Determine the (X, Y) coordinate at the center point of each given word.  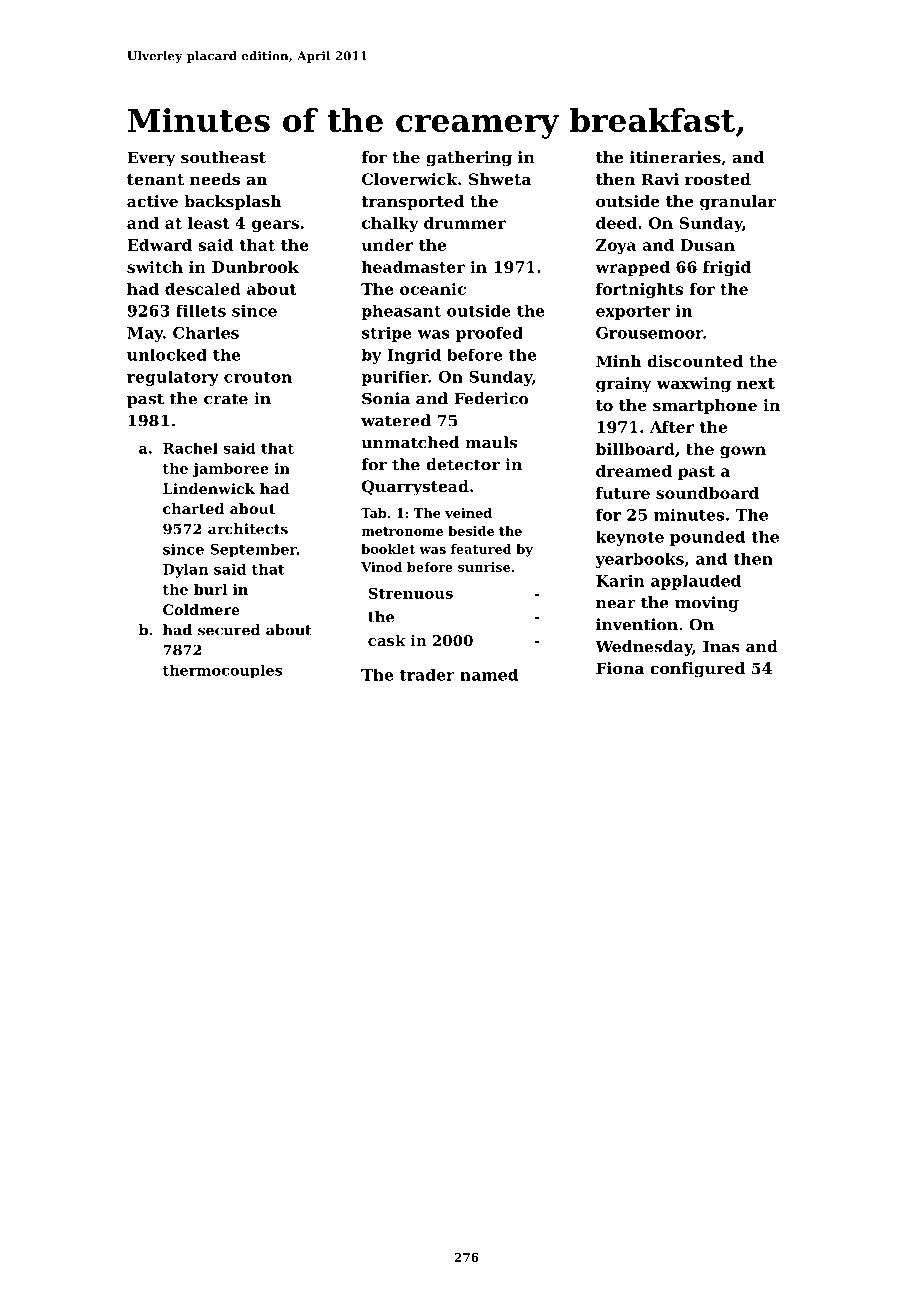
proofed (489, 334)
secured (229, 630)
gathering (469, 159)
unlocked (167, 354)
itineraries (675, 157)
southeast (223, 157)
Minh (619, 361)
